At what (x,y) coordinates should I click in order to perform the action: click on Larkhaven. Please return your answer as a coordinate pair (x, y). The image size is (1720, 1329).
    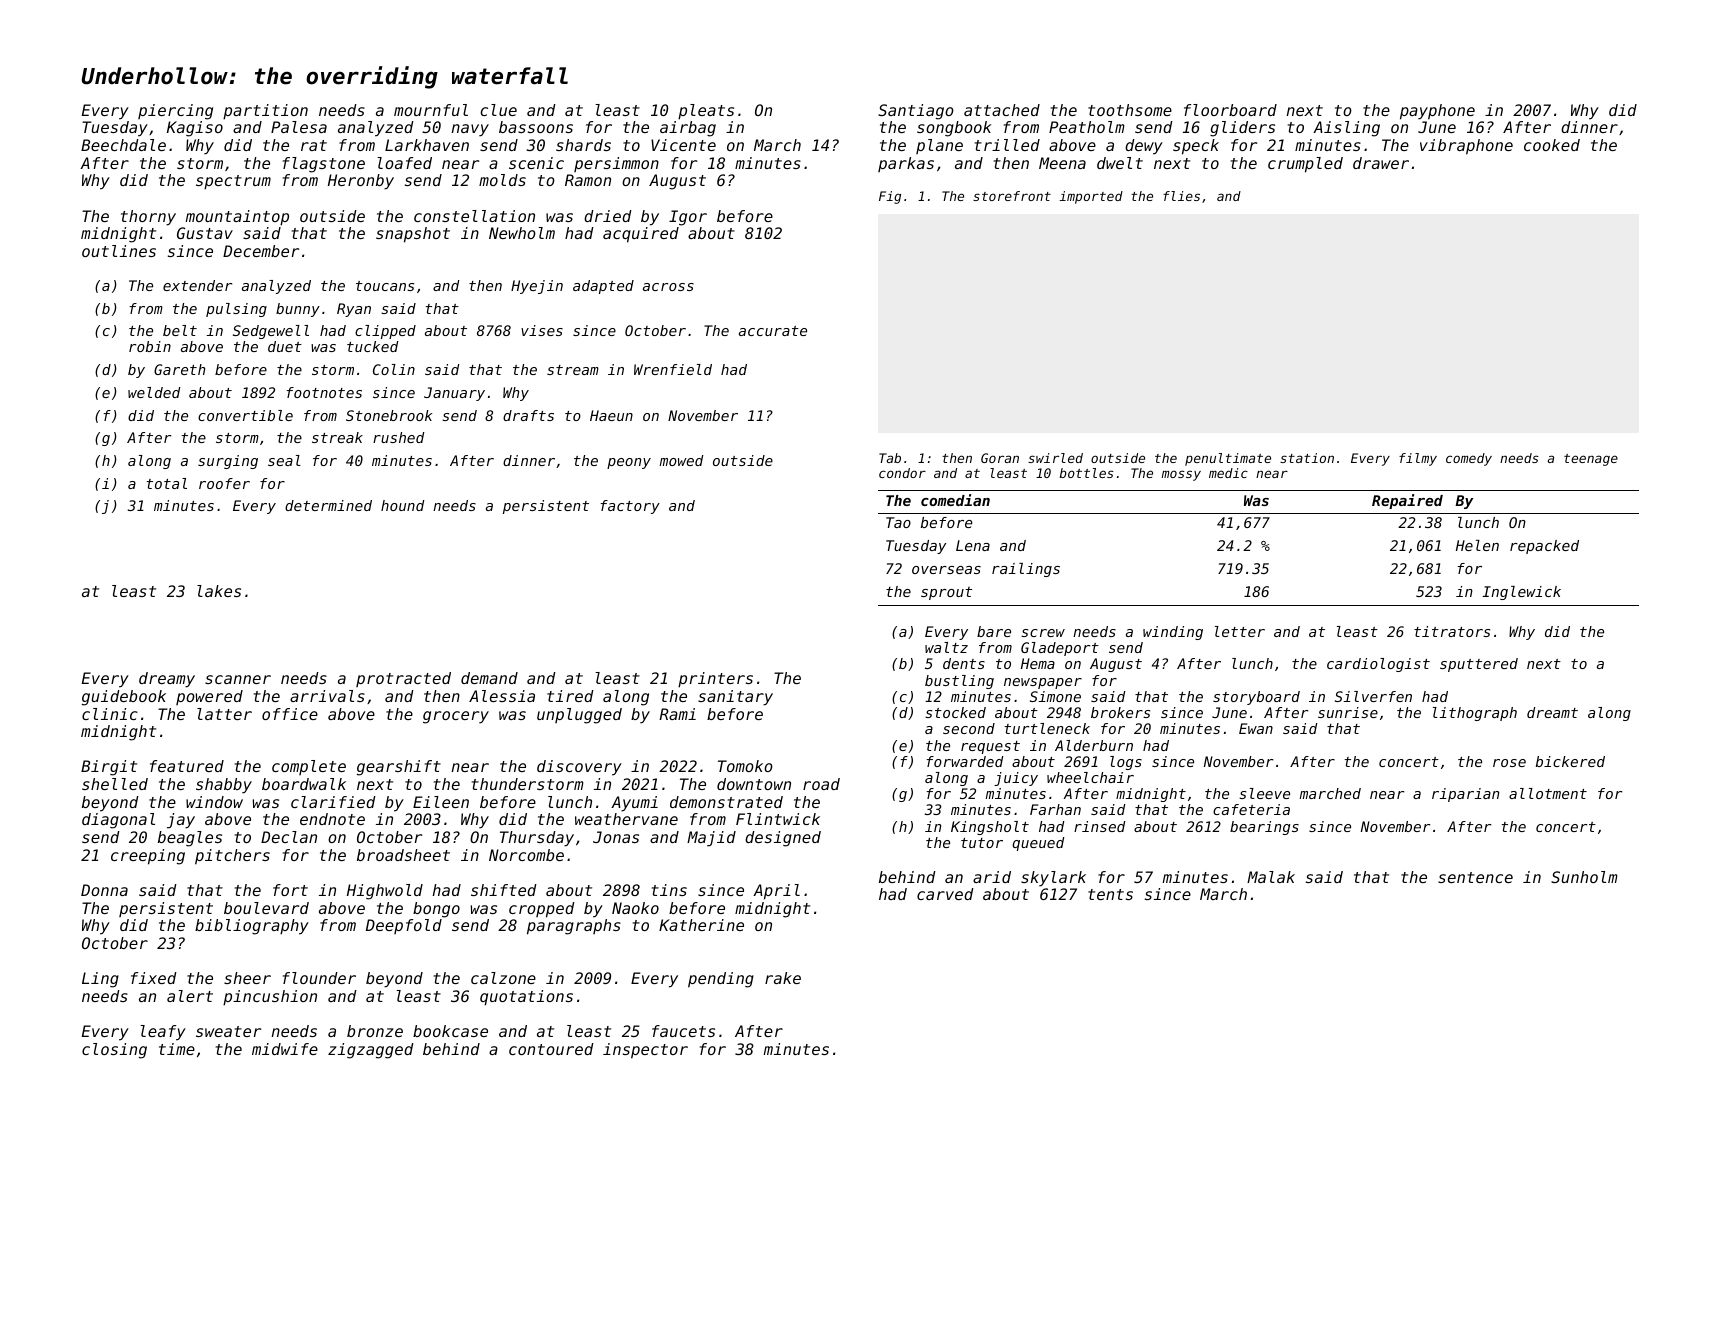
    Looking at the image, I should click on (427, 145).
